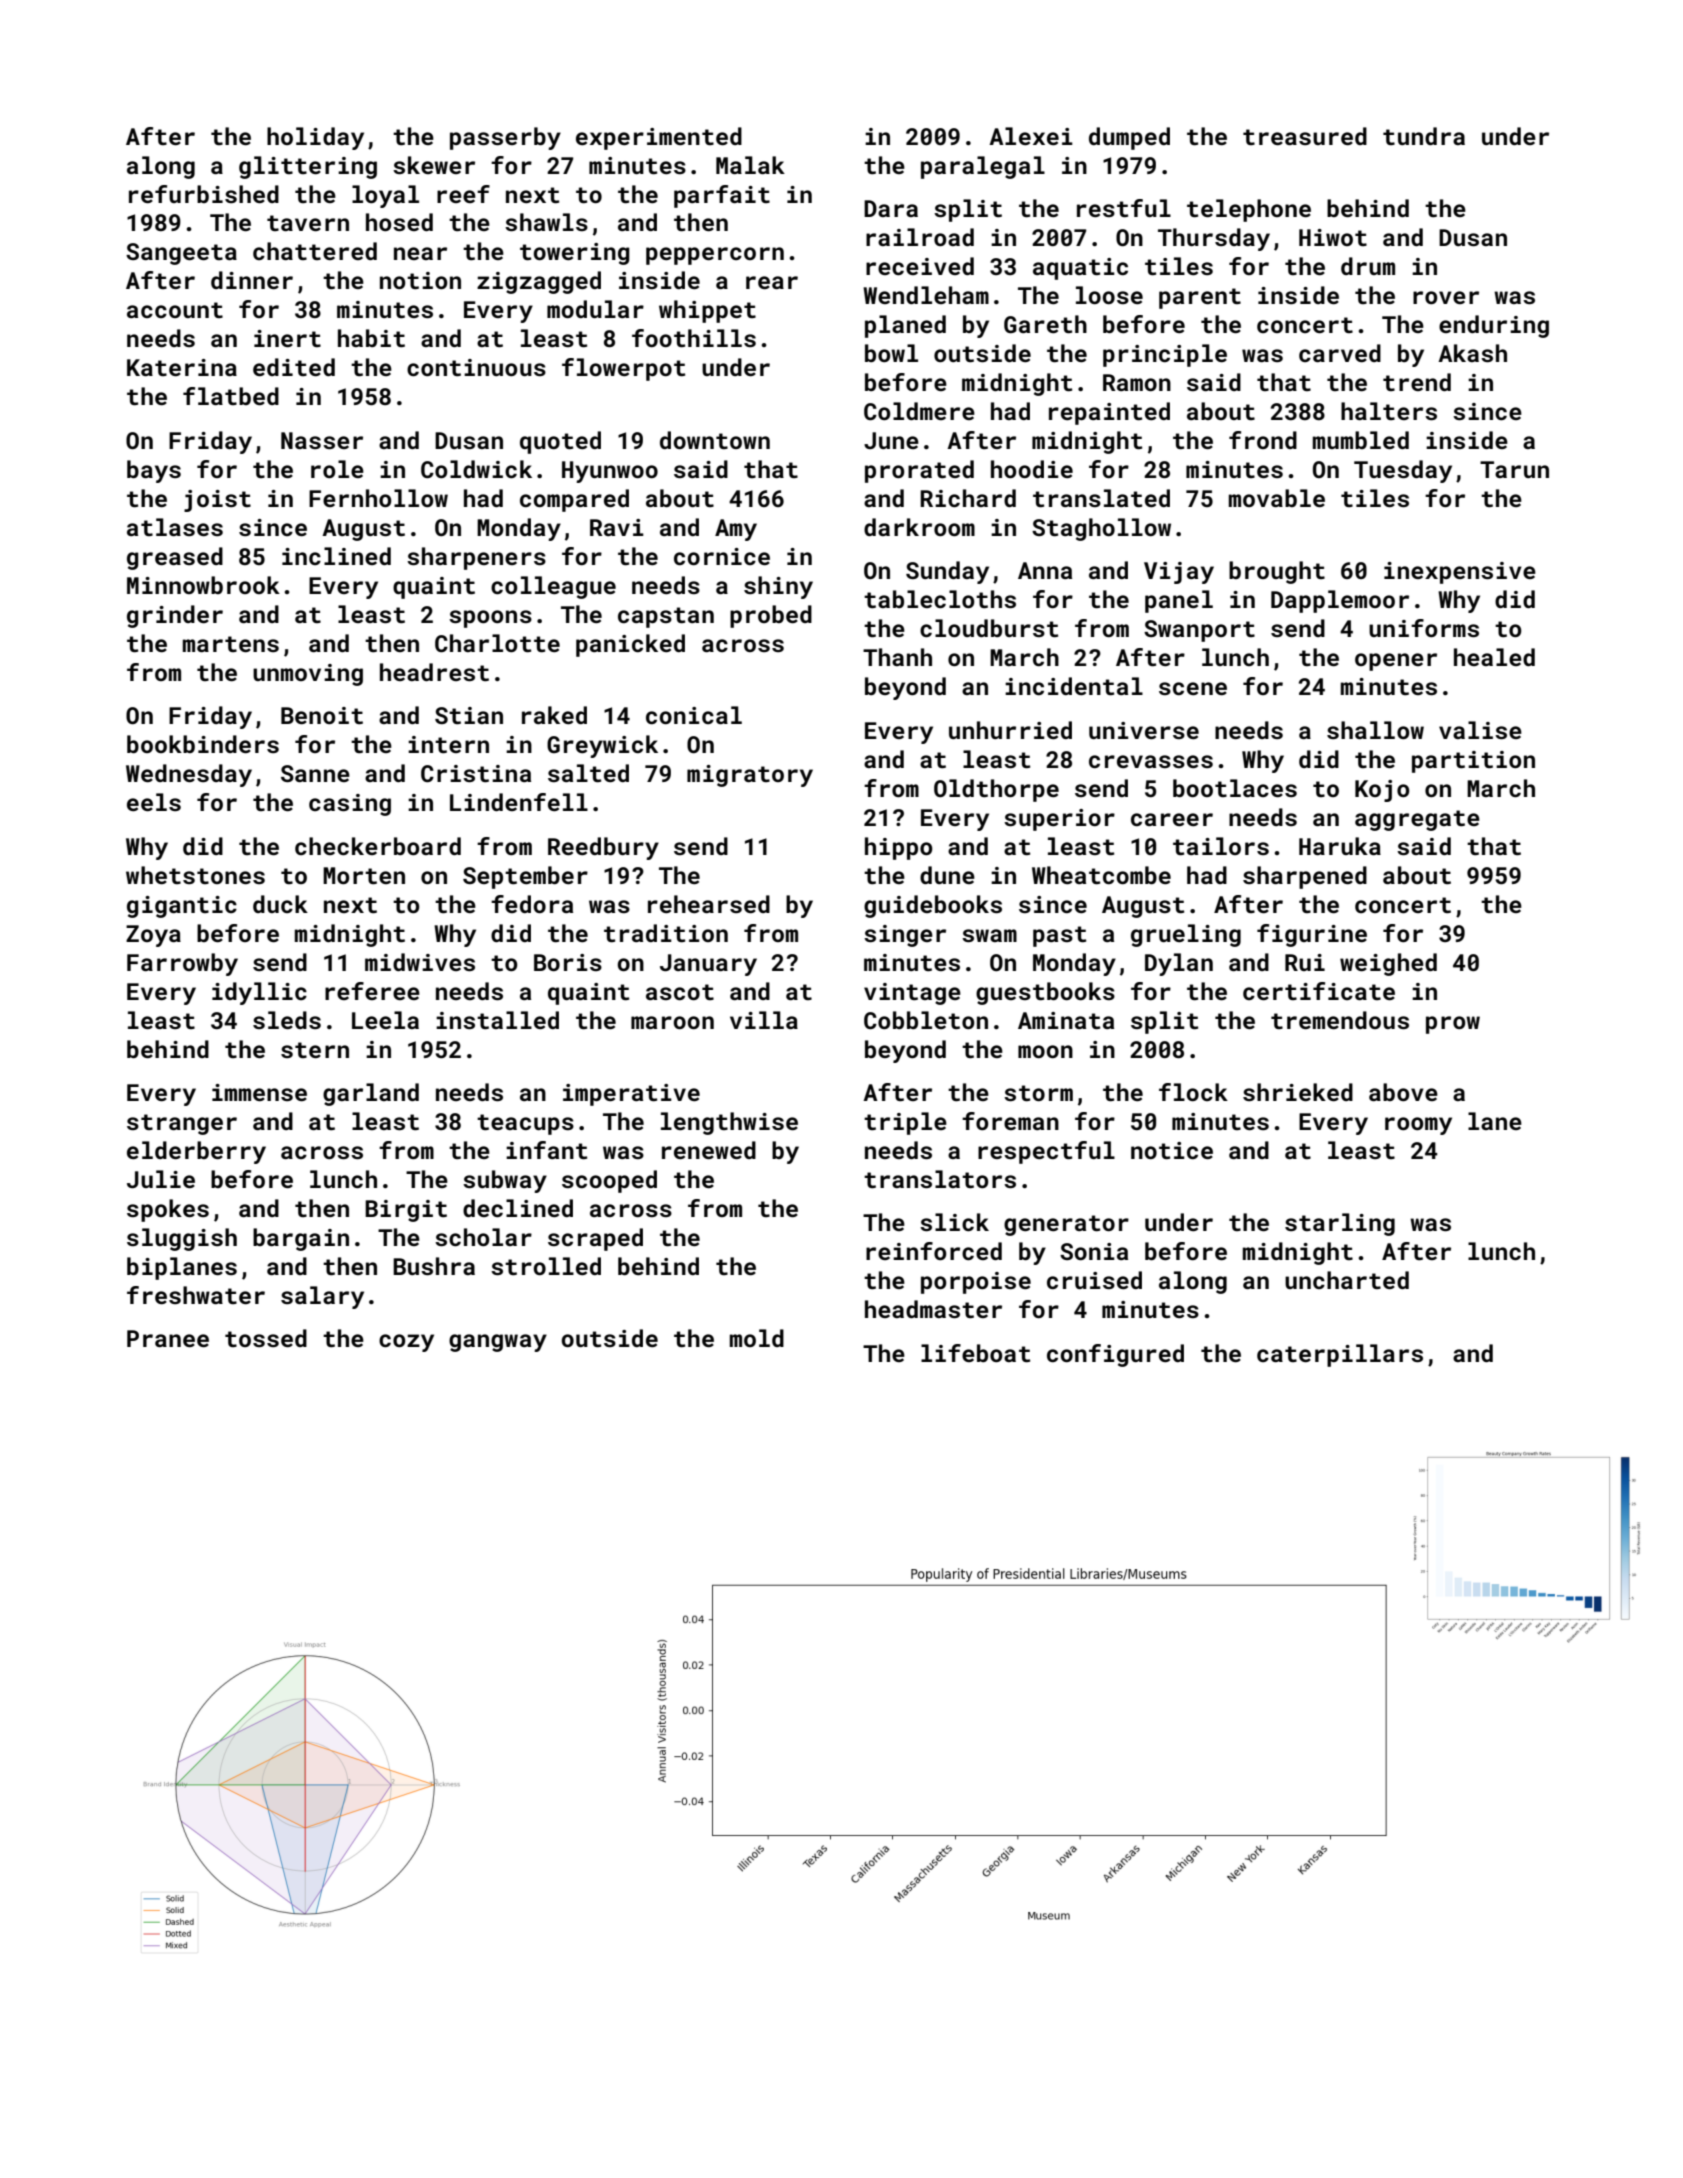  Describe the element at coordinates (940, 599) in the screenshot. I see `tablecloths` at that location.
